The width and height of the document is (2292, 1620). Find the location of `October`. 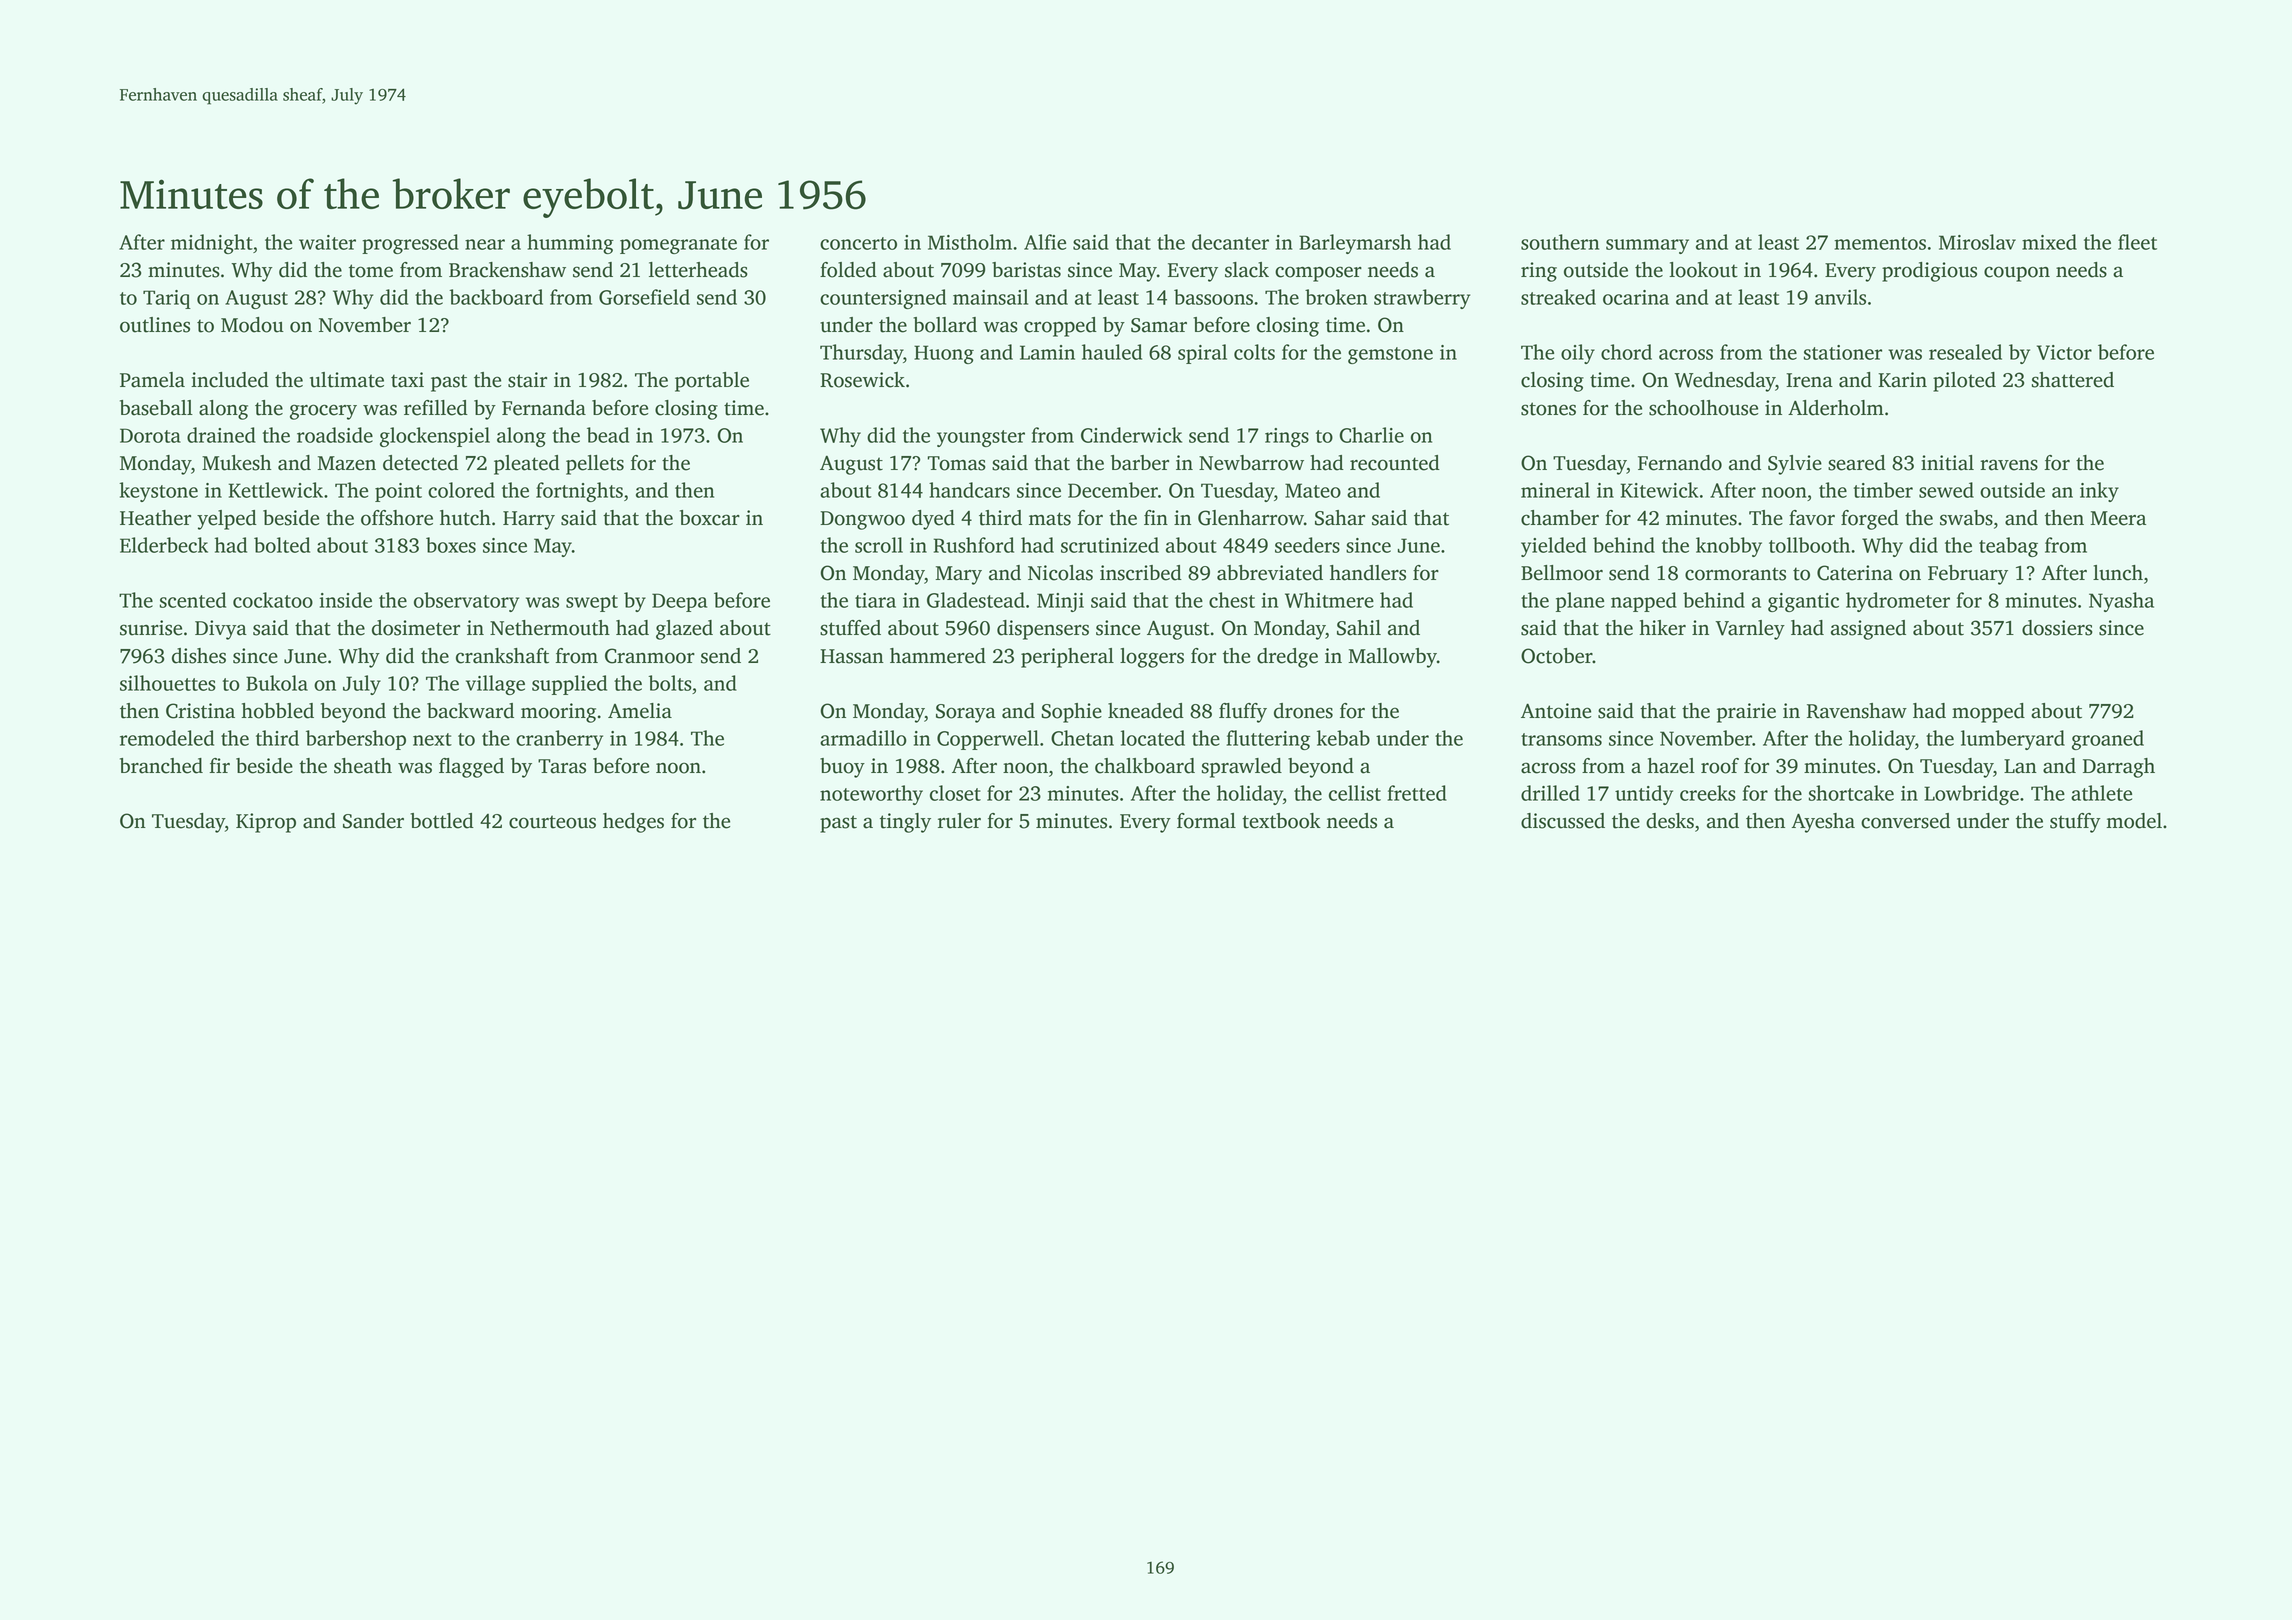

October is located at coordinates (1557, 656).
